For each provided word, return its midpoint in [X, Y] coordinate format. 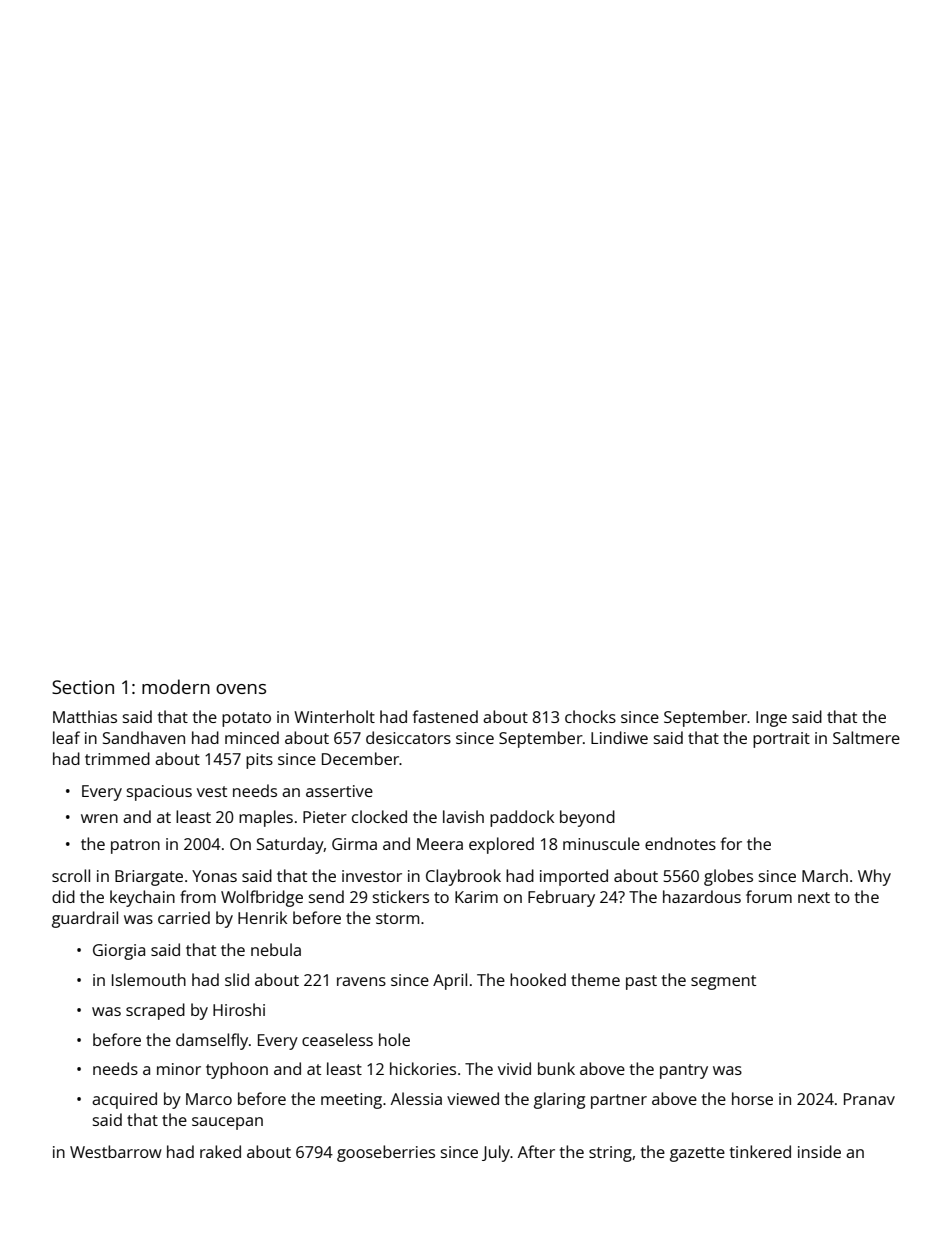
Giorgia [119, 952]
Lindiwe [619, 737]
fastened [445, 716]
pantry [684, 1071]
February [561, 898]
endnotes [680, 843]
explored [501, 845]
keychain [142, 898]
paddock [522, 818]
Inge [771, 719]
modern [176, 686]
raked [220, 1151]
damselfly [212, 1041]
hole [394, 1039]
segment [723, 982]
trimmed [117, 758]
